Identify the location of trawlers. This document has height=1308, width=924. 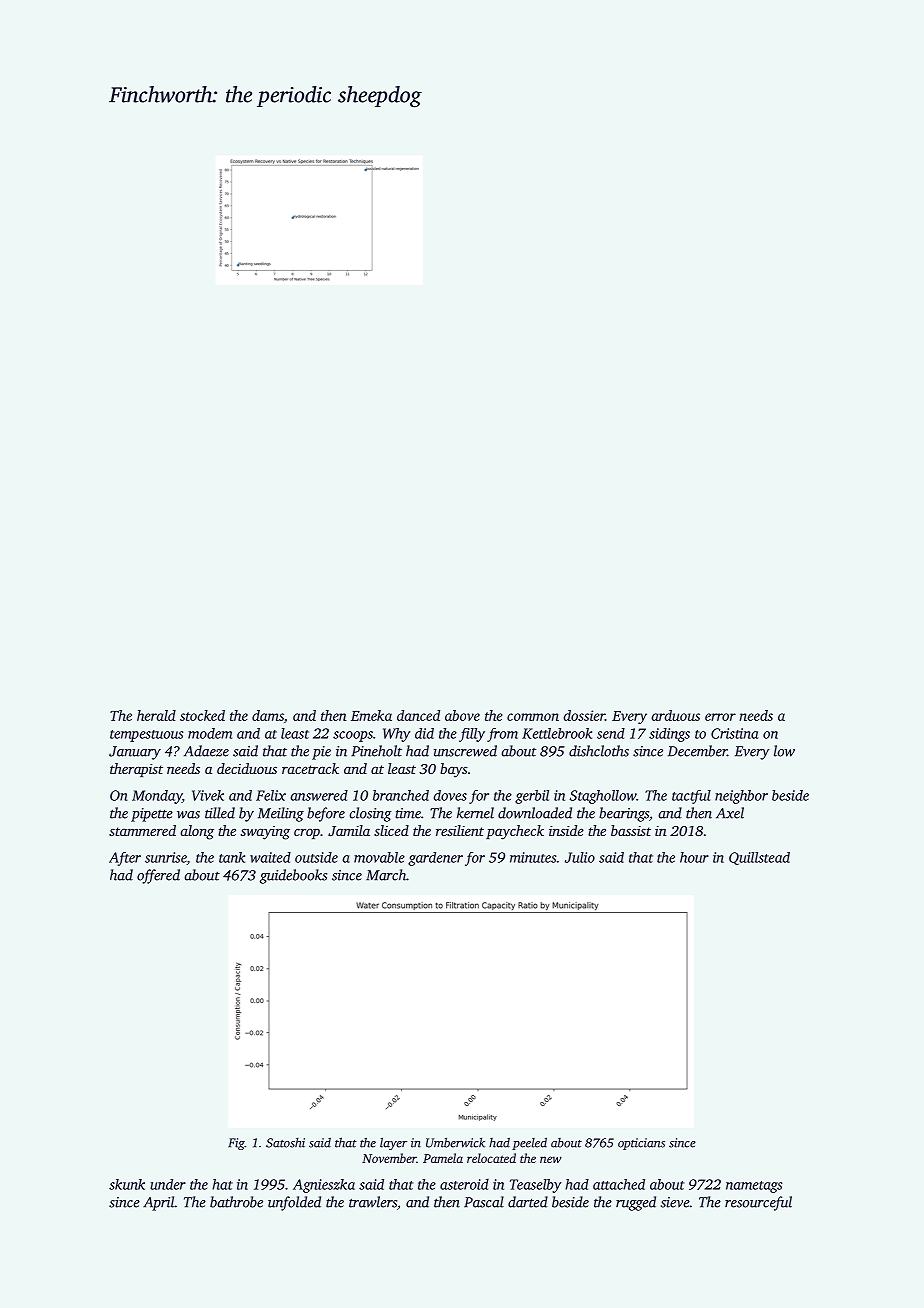
(373, 1202).
